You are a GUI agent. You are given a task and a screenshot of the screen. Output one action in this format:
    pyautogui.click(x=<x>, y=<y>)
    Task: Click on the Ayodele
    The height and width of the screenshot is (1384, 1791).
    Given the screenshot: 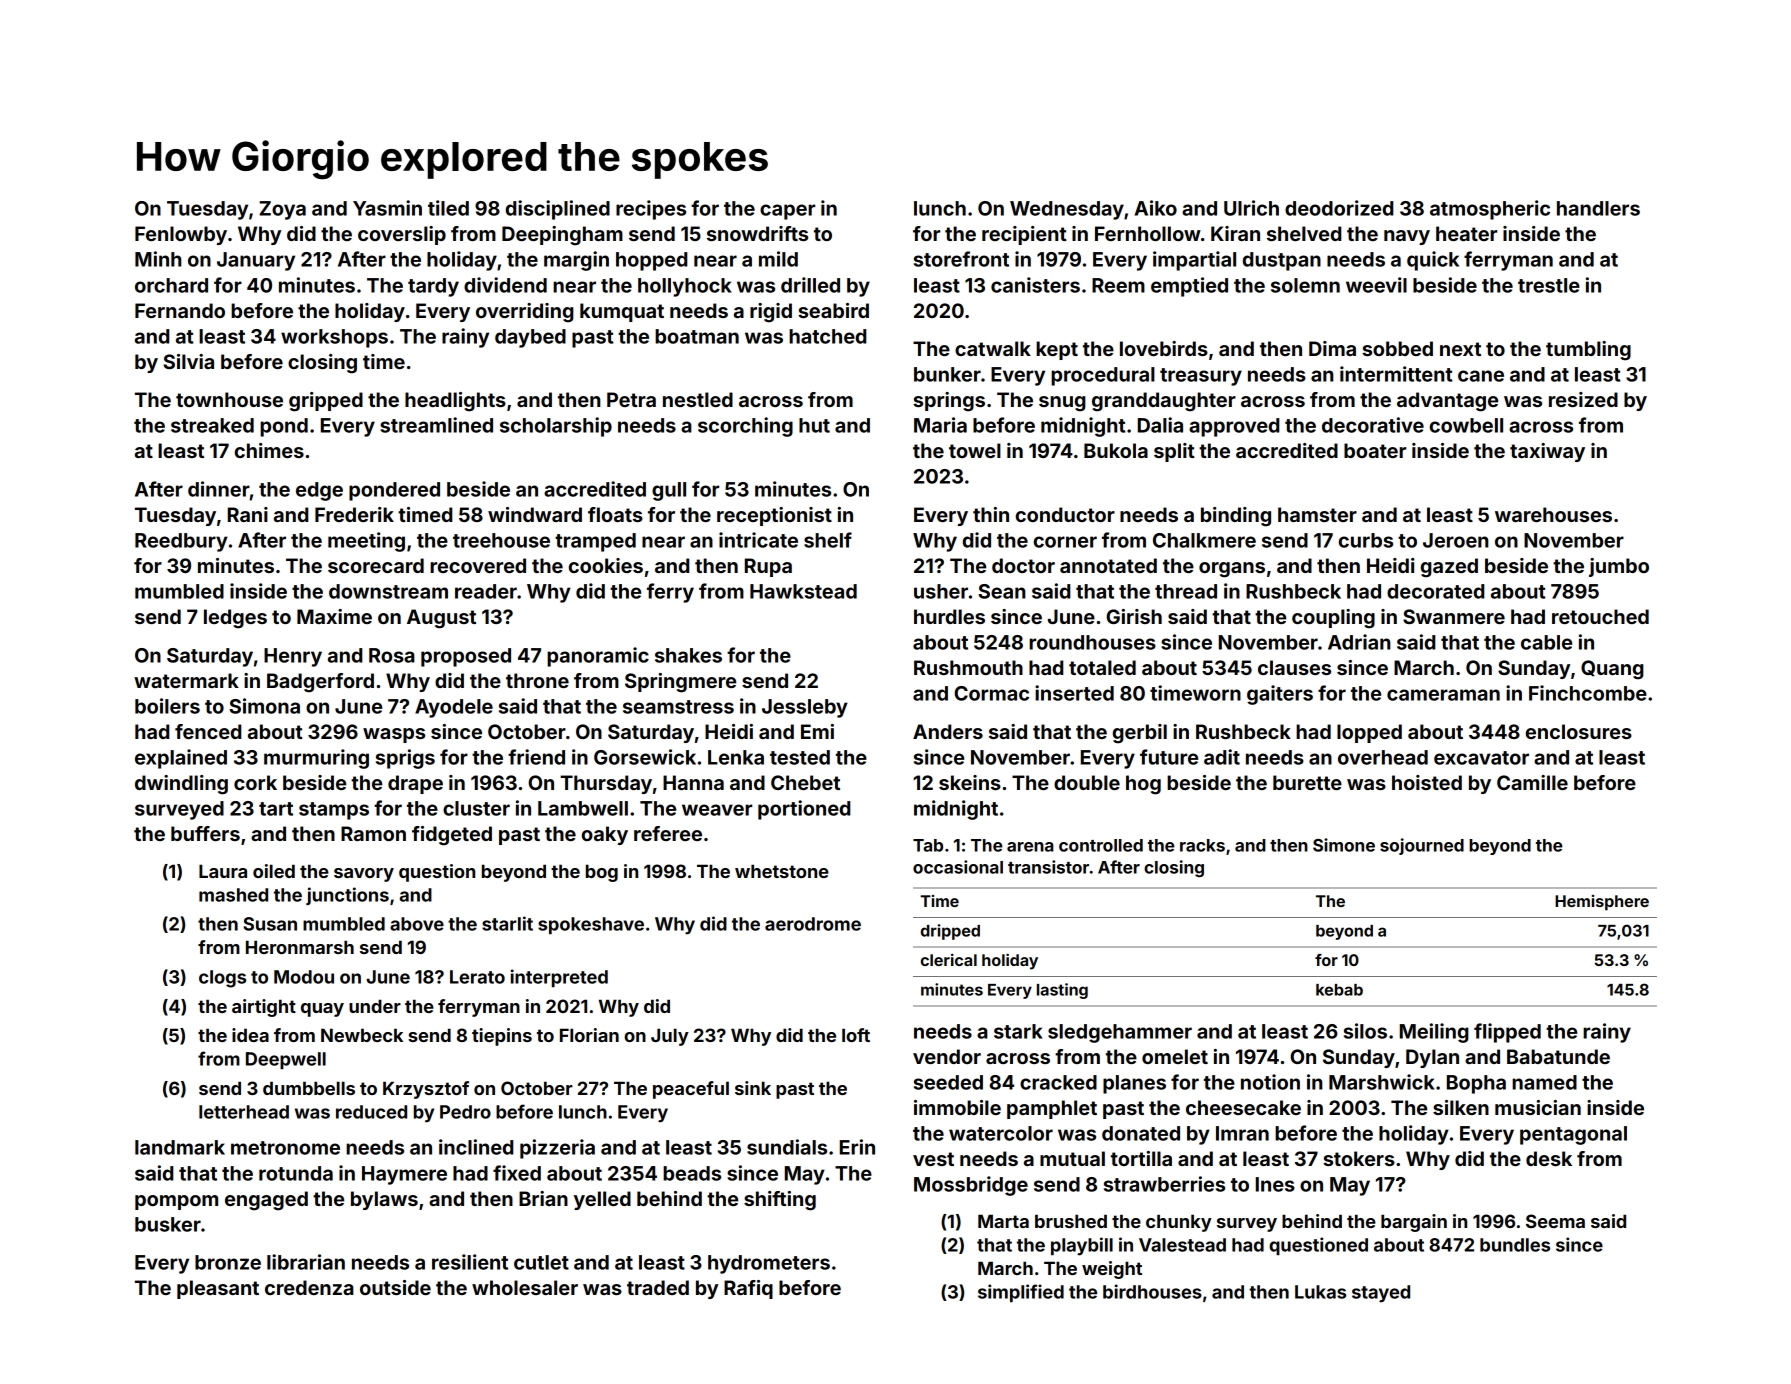 What is the action you would take?
    pyautogui.click(x=454, y=708)
